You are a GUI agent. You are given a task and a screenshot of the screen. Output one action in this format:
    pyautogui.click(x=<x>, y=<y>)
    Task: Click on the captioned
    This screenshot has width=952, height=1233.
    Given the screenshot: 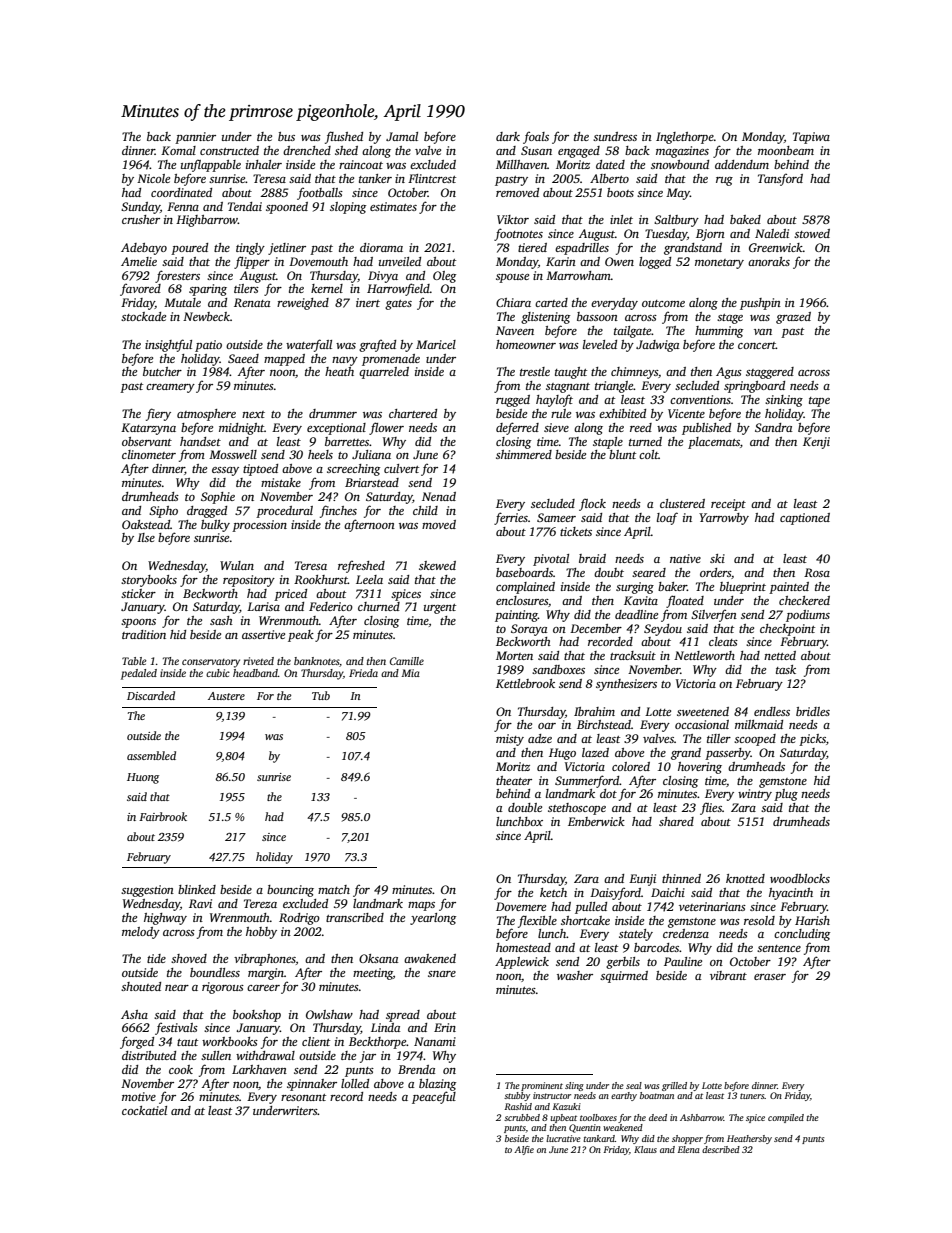 What is the action you would take?
    pyautogui.click(x=805, y=519)
